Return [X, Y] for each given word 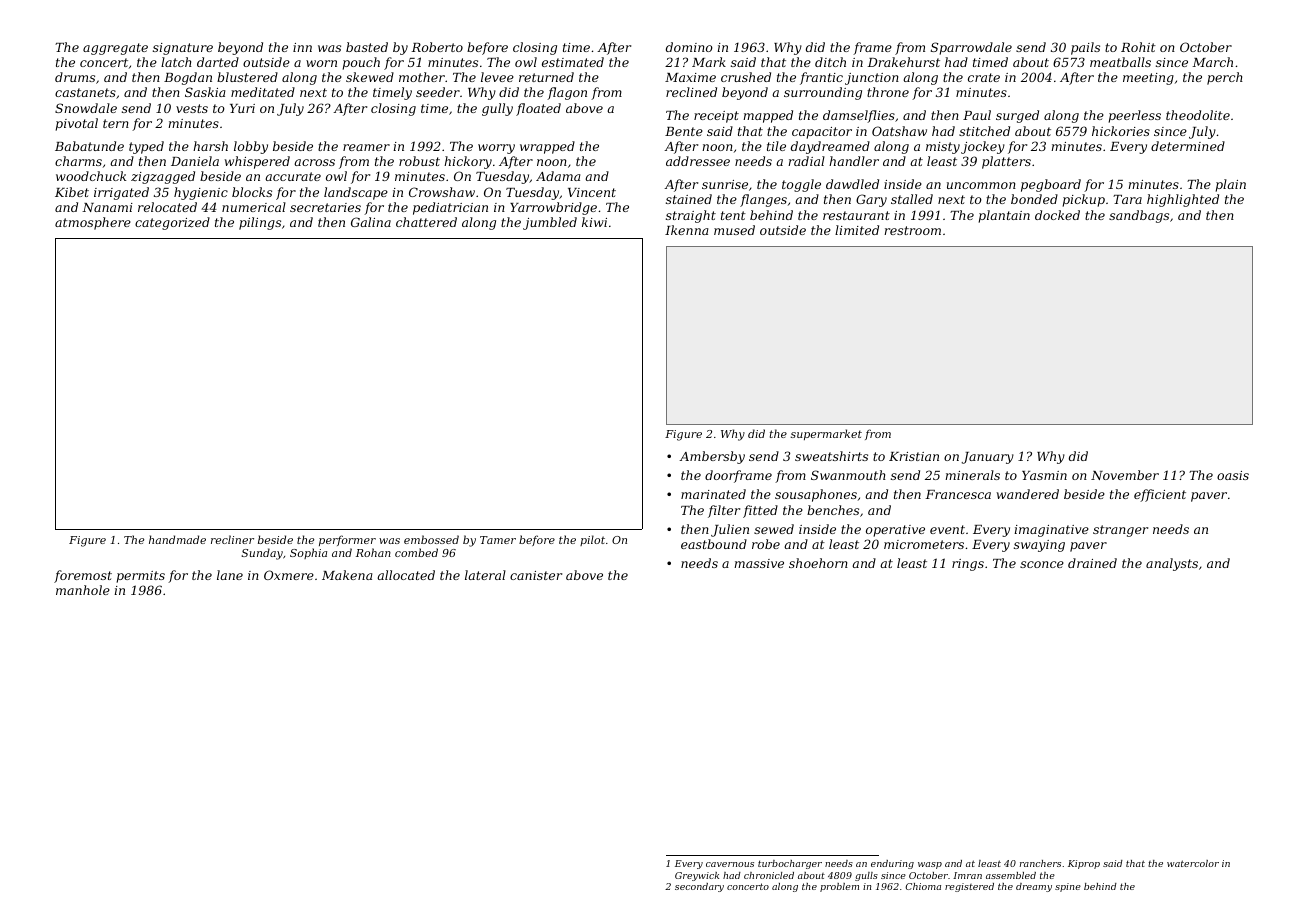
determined [1188, 146]
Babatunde [89, 146]
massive [759, 563]
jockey [983, 147]
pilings [260, 223]
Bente [684, 131]
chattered [426, 222]
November [1125, 475]
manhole [83, 590]
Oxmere [289, 575]
